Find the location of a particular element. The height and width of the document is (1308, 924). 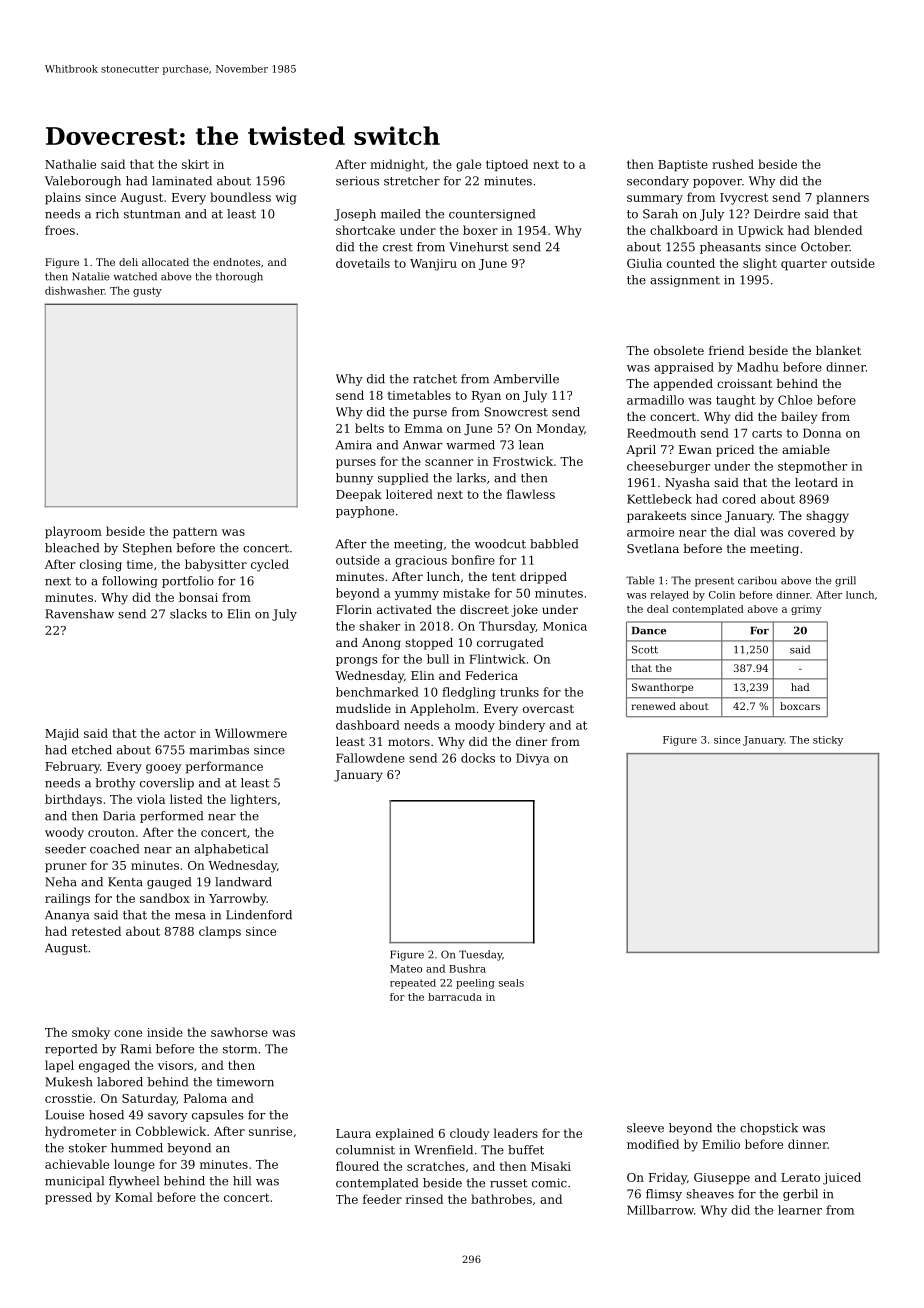

feeder is located at coordinates (382, 1199).
